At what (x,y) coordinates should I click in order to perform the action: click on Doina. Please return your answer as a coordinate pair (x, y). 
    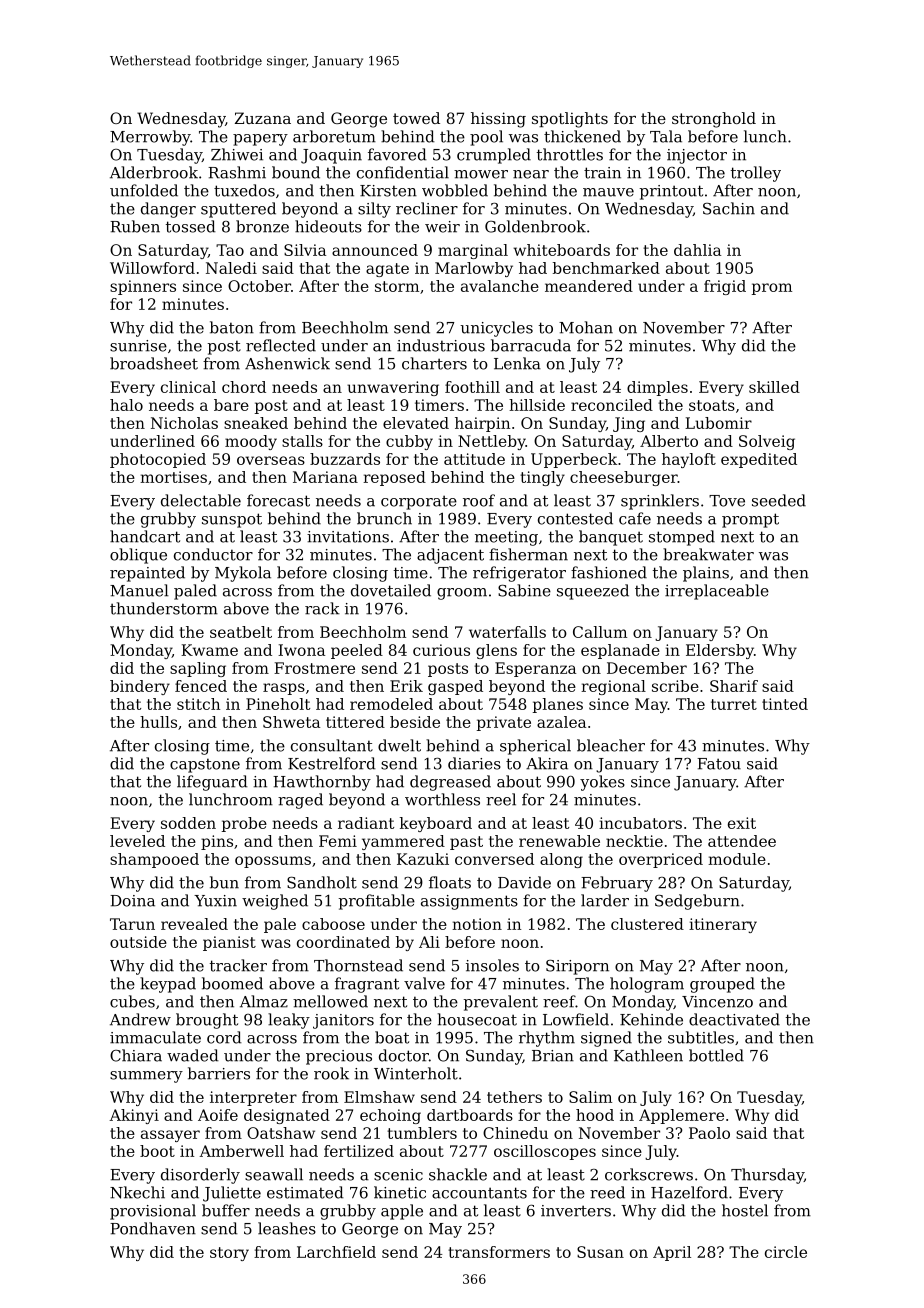
    Looking at the image, I should click on (132, 901).
